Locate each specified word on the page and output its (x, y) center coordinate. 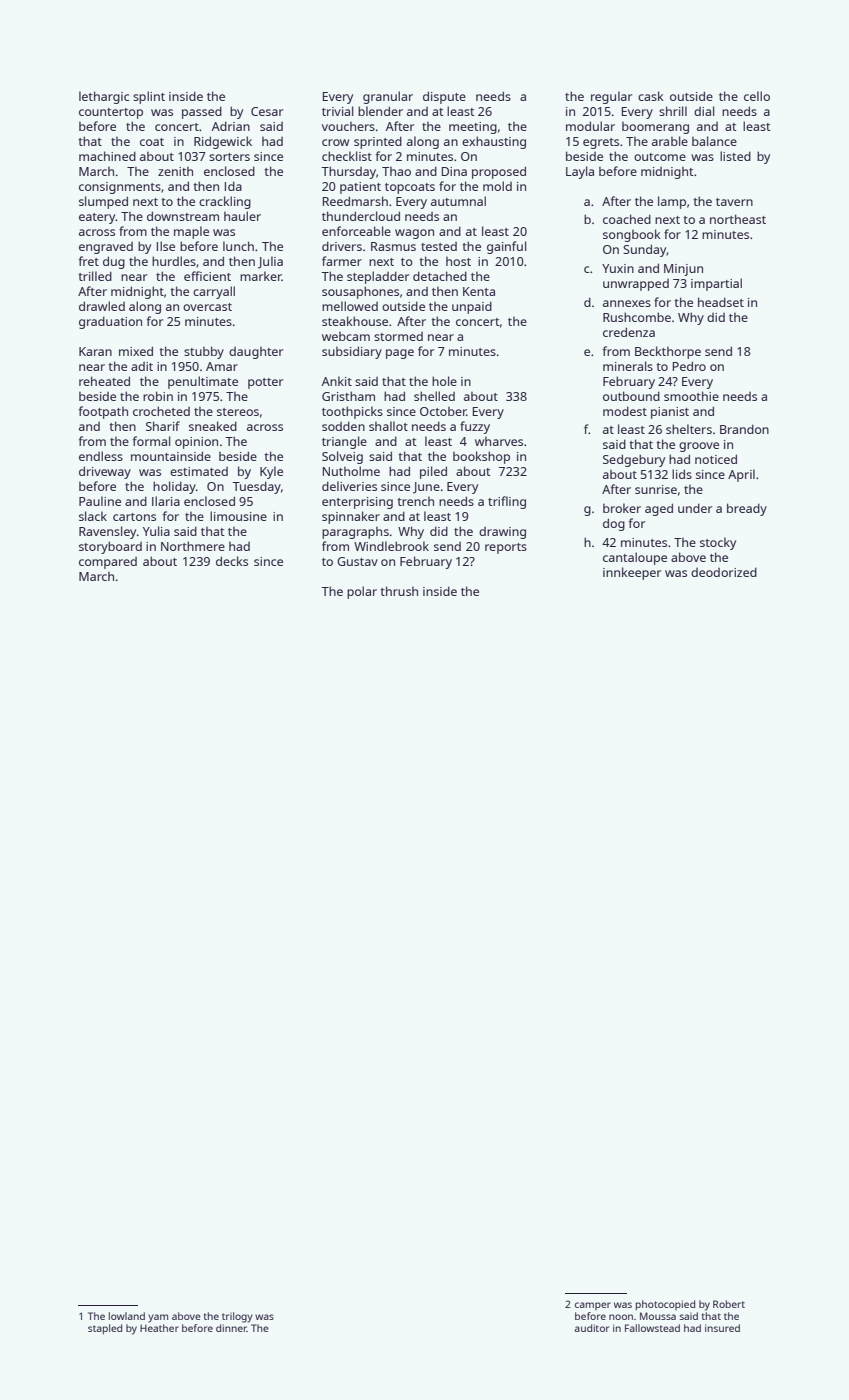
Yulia (156, 531)
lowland (127, 1316)
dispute (444, 97)
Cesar (267, 111)
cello (757, 96)
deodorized (724, 572)
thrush (399, 591)
